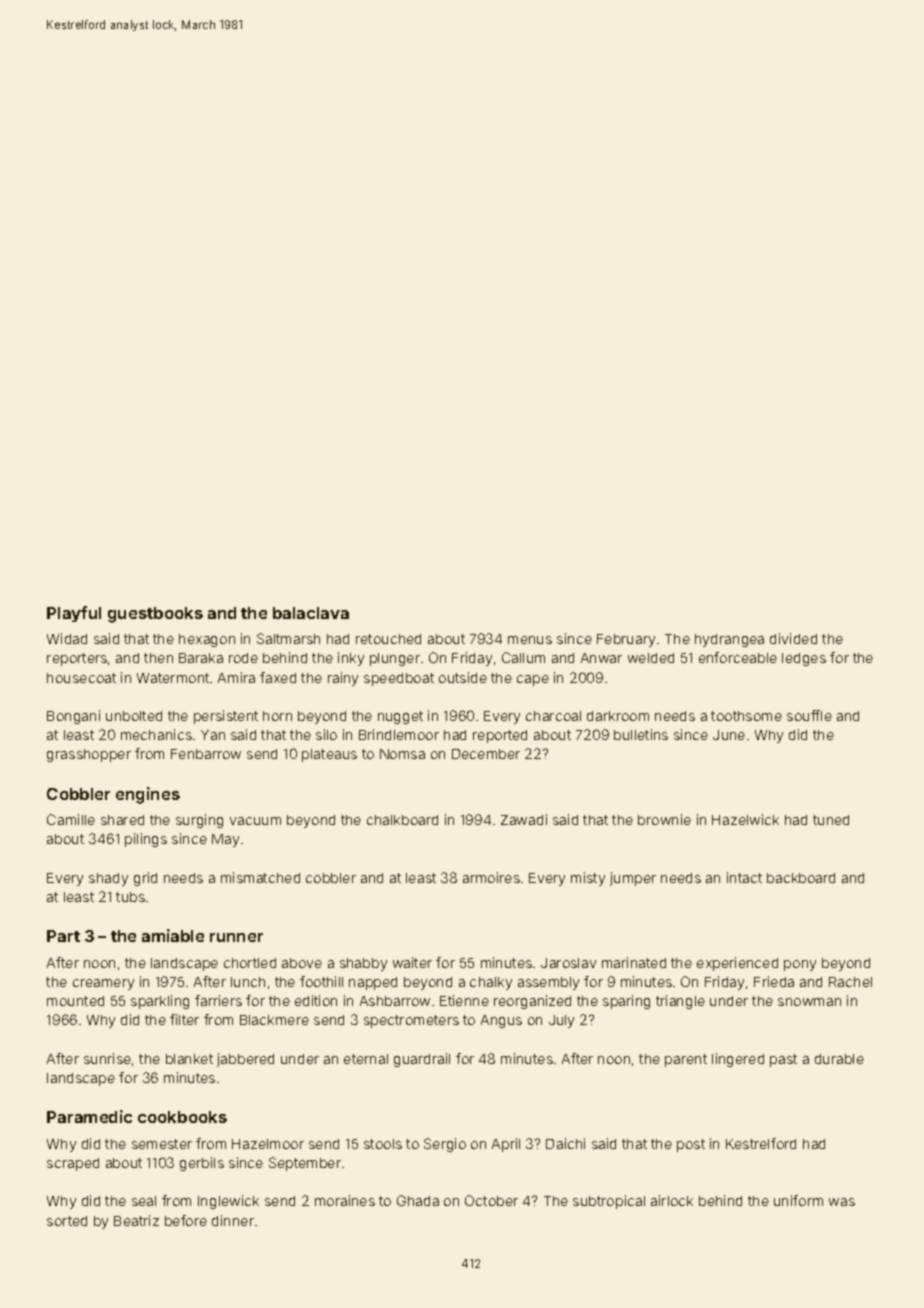 Image resolution: width=924 pixels, height=1308 pixels. Describe the element at coordinates (74, 614) in the screenshot. I see `Playful` at that location.
